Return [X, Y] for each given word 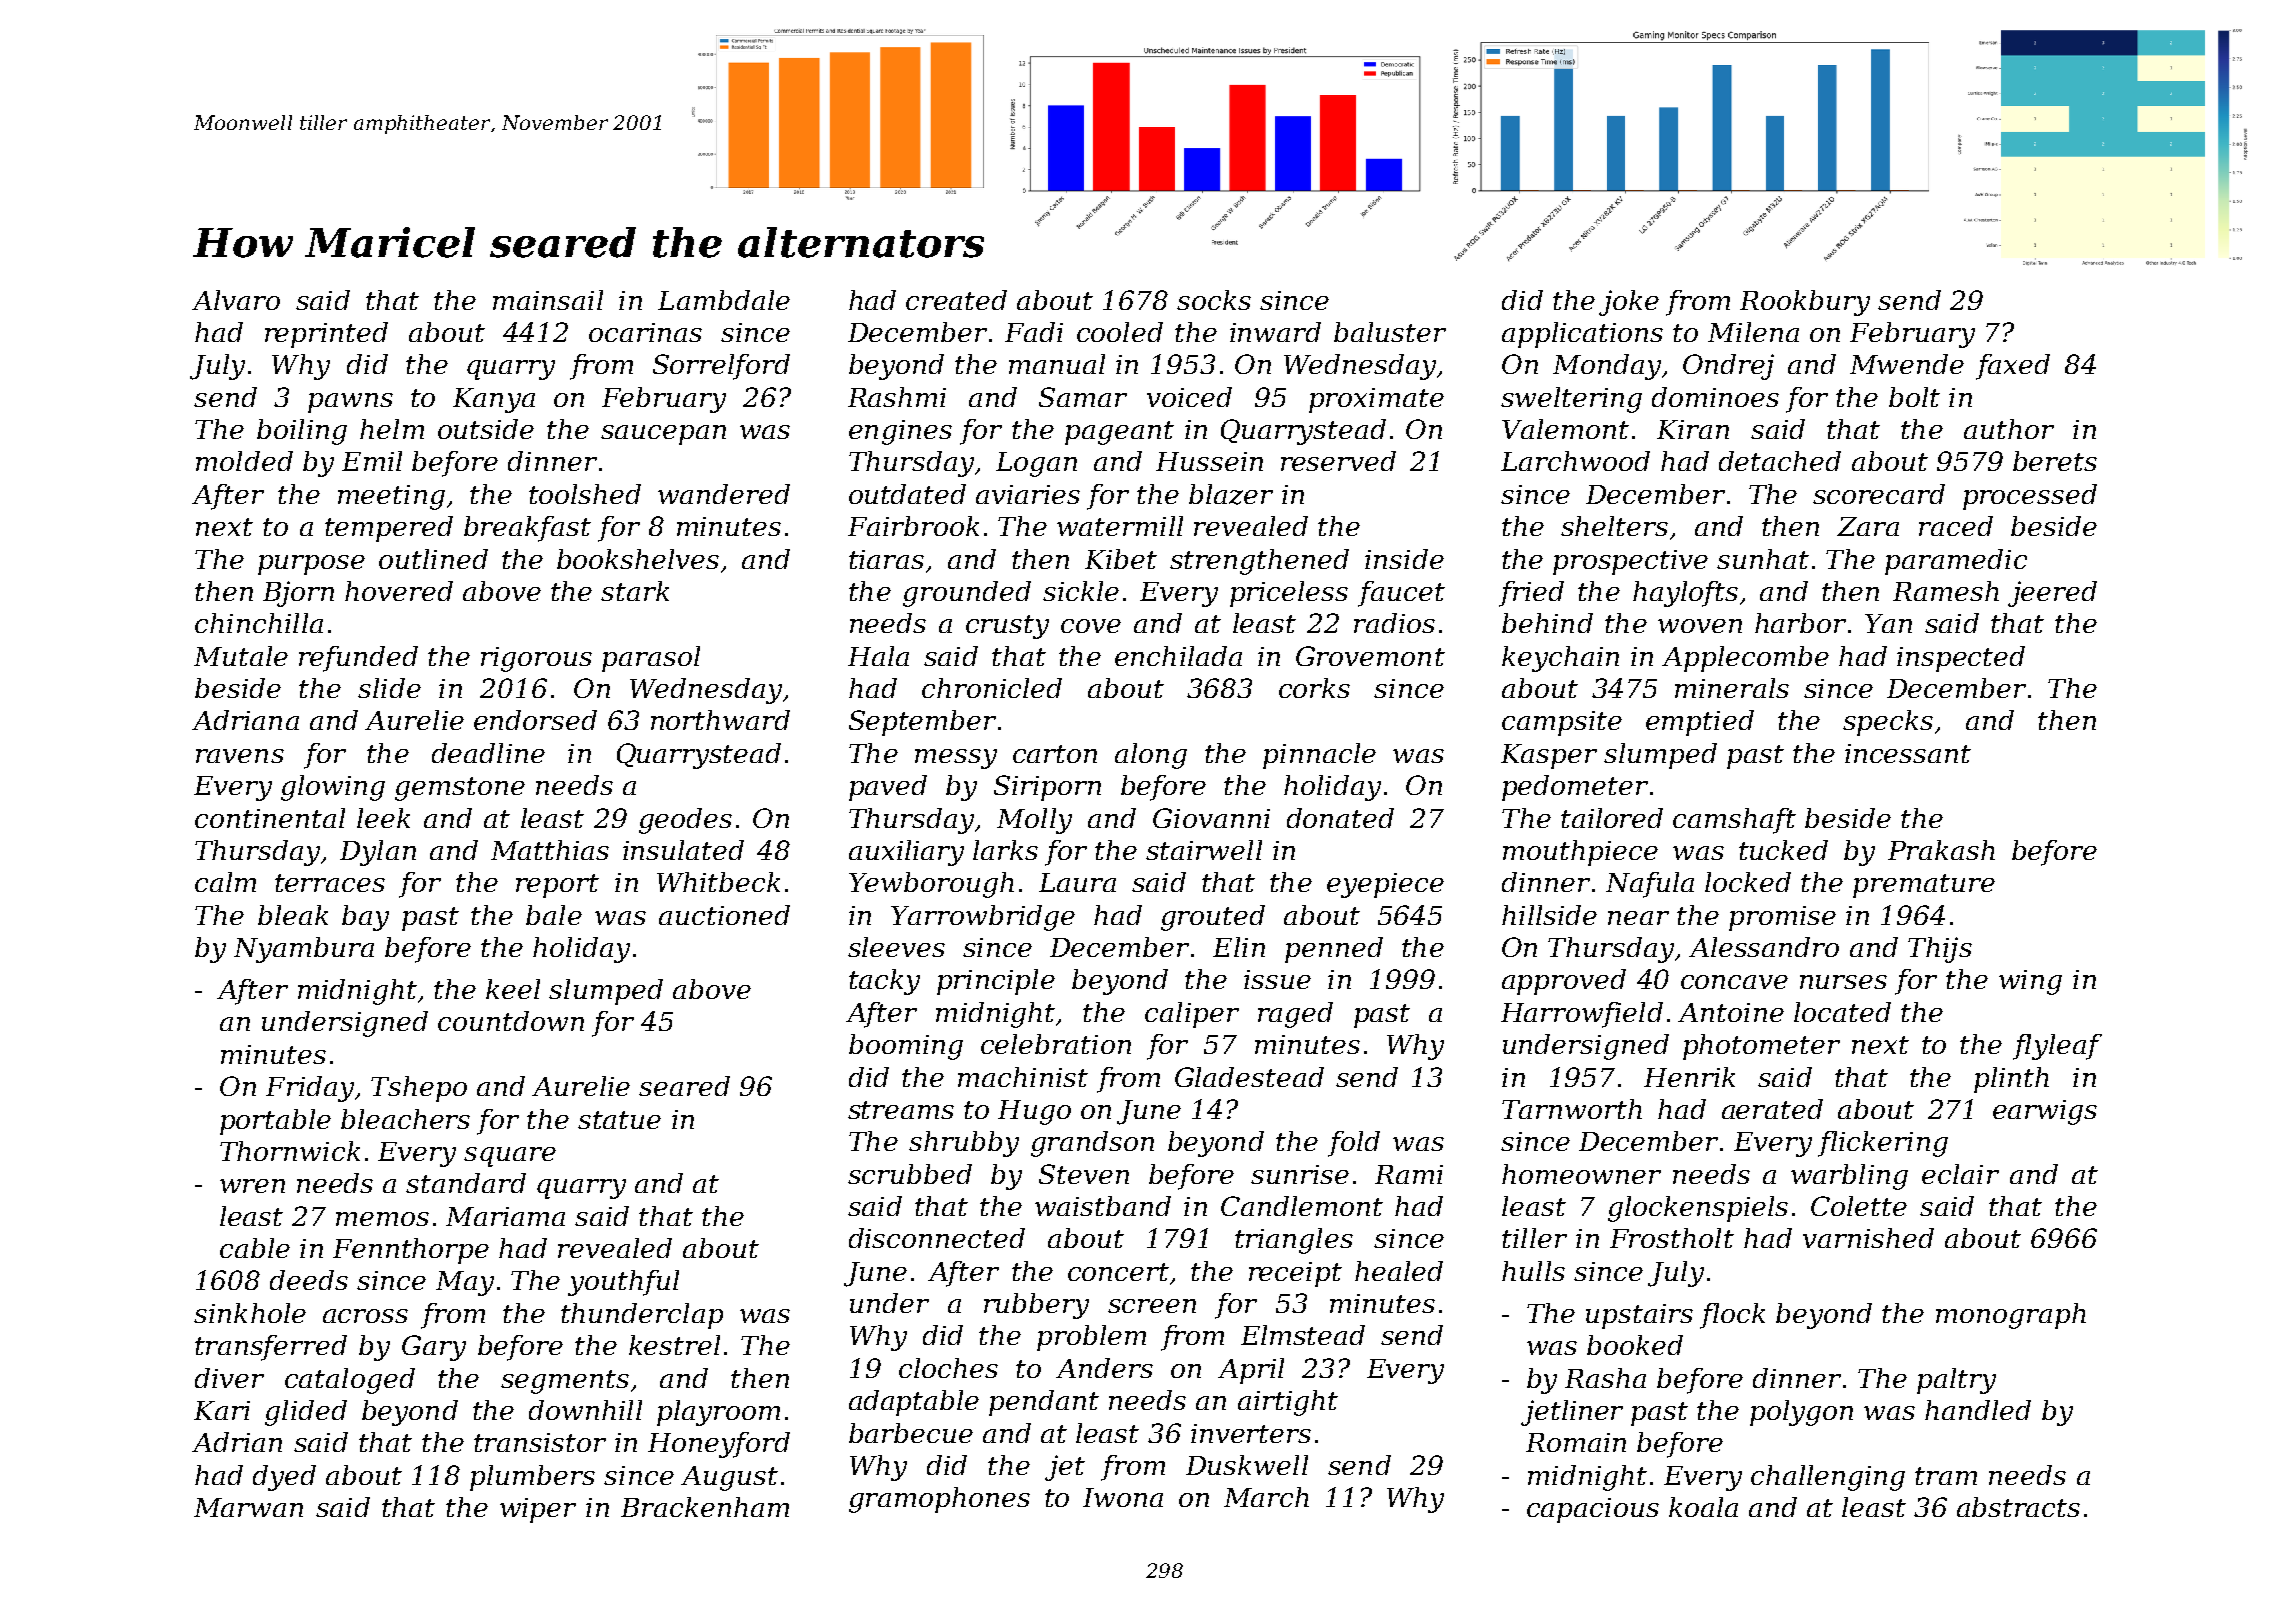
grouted [1213, 918]
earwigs [2045, 1112]
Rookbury [1805, 303]
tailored [1612, 818]
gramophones [939, 1500]
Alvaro [236, 300]
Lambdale [724, 300]
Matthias [550, 850]
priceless [1289, 594]
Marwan [248, 1507]
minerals [1732, 688]
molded [244, 461]
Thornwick [290, 1151]
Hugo [1034, 1112]
